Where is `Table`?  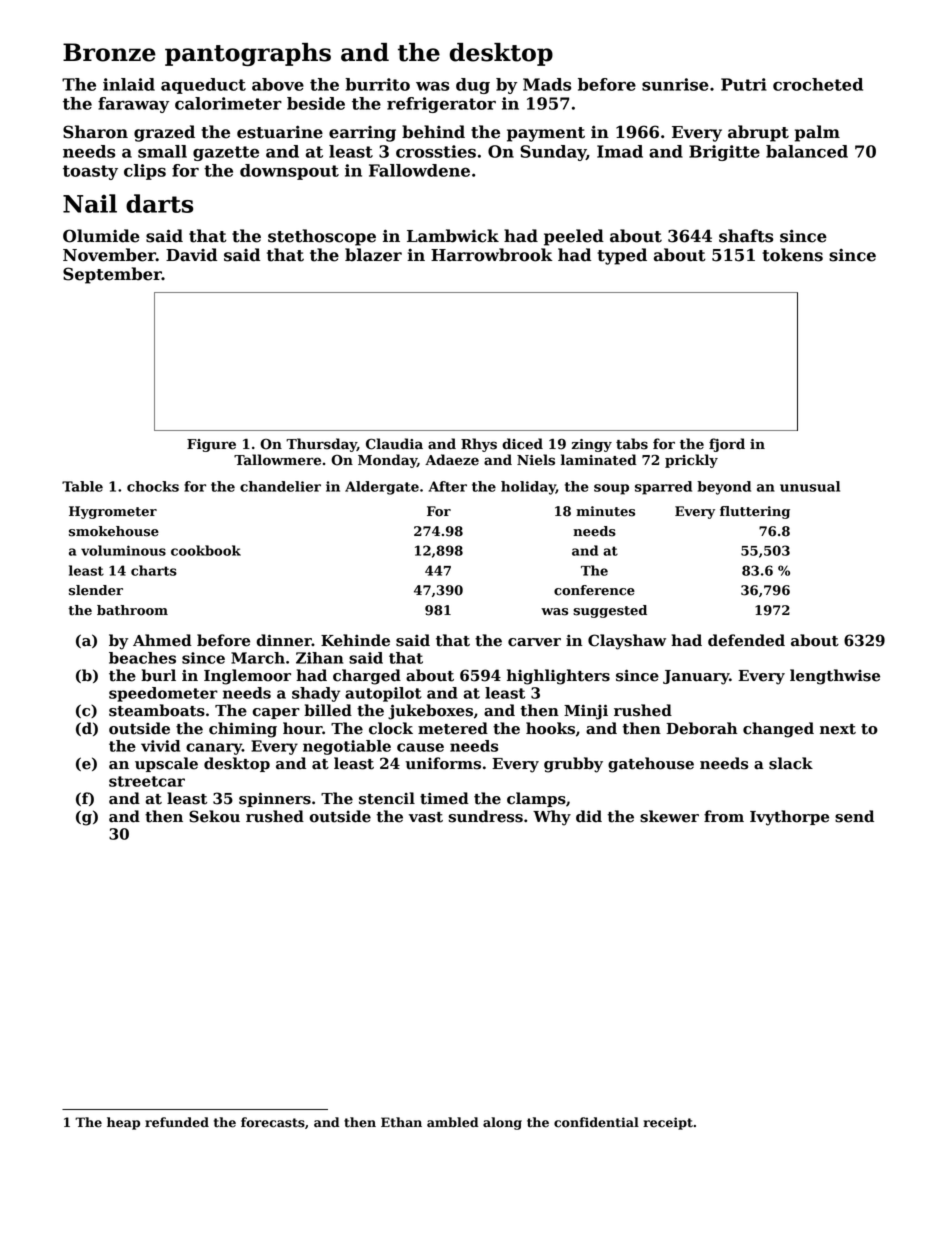
Table is located at coordinates (82, 486).
